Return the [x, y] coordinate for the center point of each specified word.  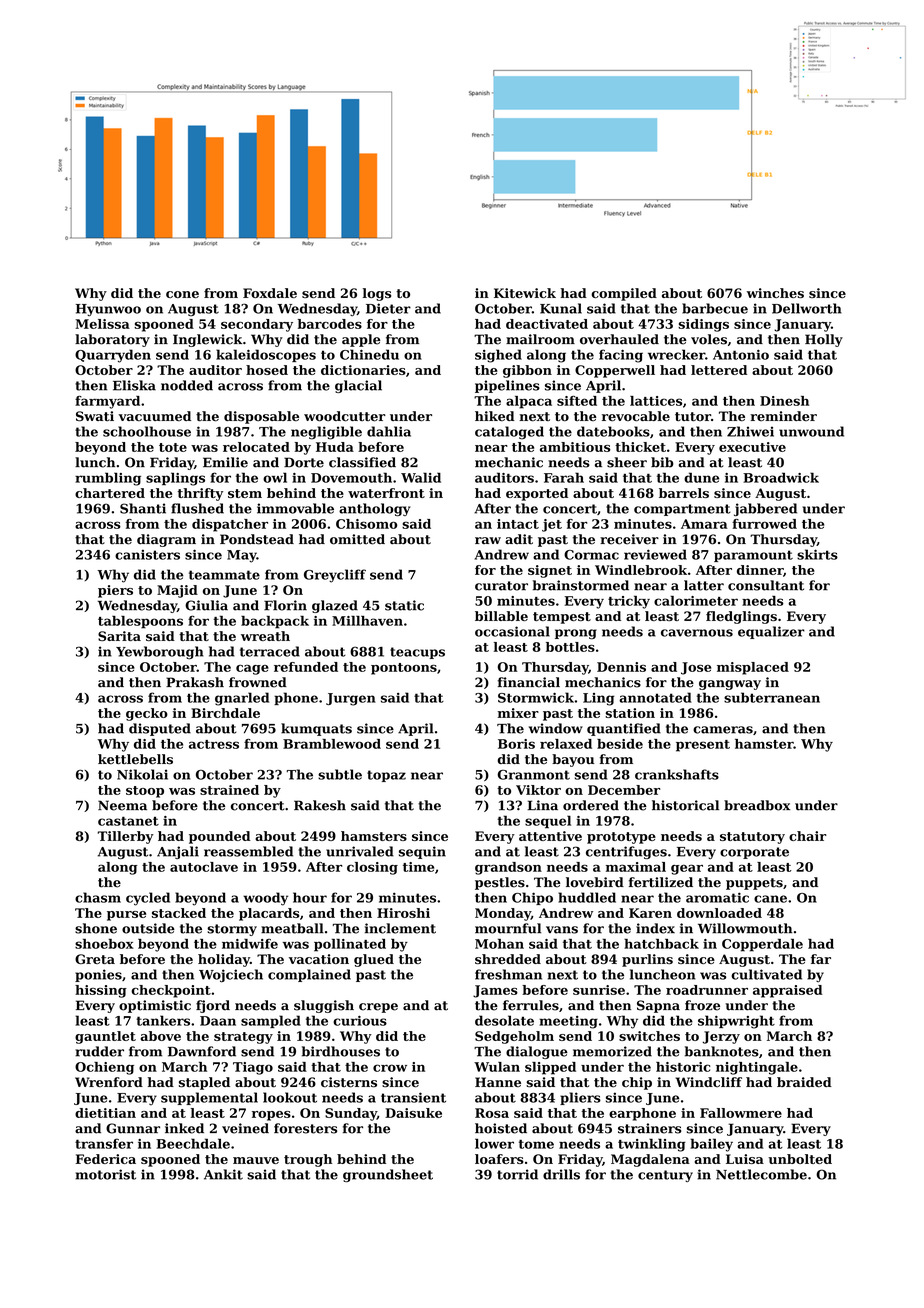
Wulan [497, 1067]
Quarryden [113, 356]
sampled [271, 1021]
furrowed [764, 524]
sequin [422, 852]
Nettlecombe [761, 1174]
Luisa [745, 1159]
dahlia [389, 431]
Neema [122, 805]
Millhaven [367, 620]
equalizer [771, 632]
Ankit [223, 1174]
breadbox [757, 805]
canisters [147, 555]
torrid [517, 1174]
